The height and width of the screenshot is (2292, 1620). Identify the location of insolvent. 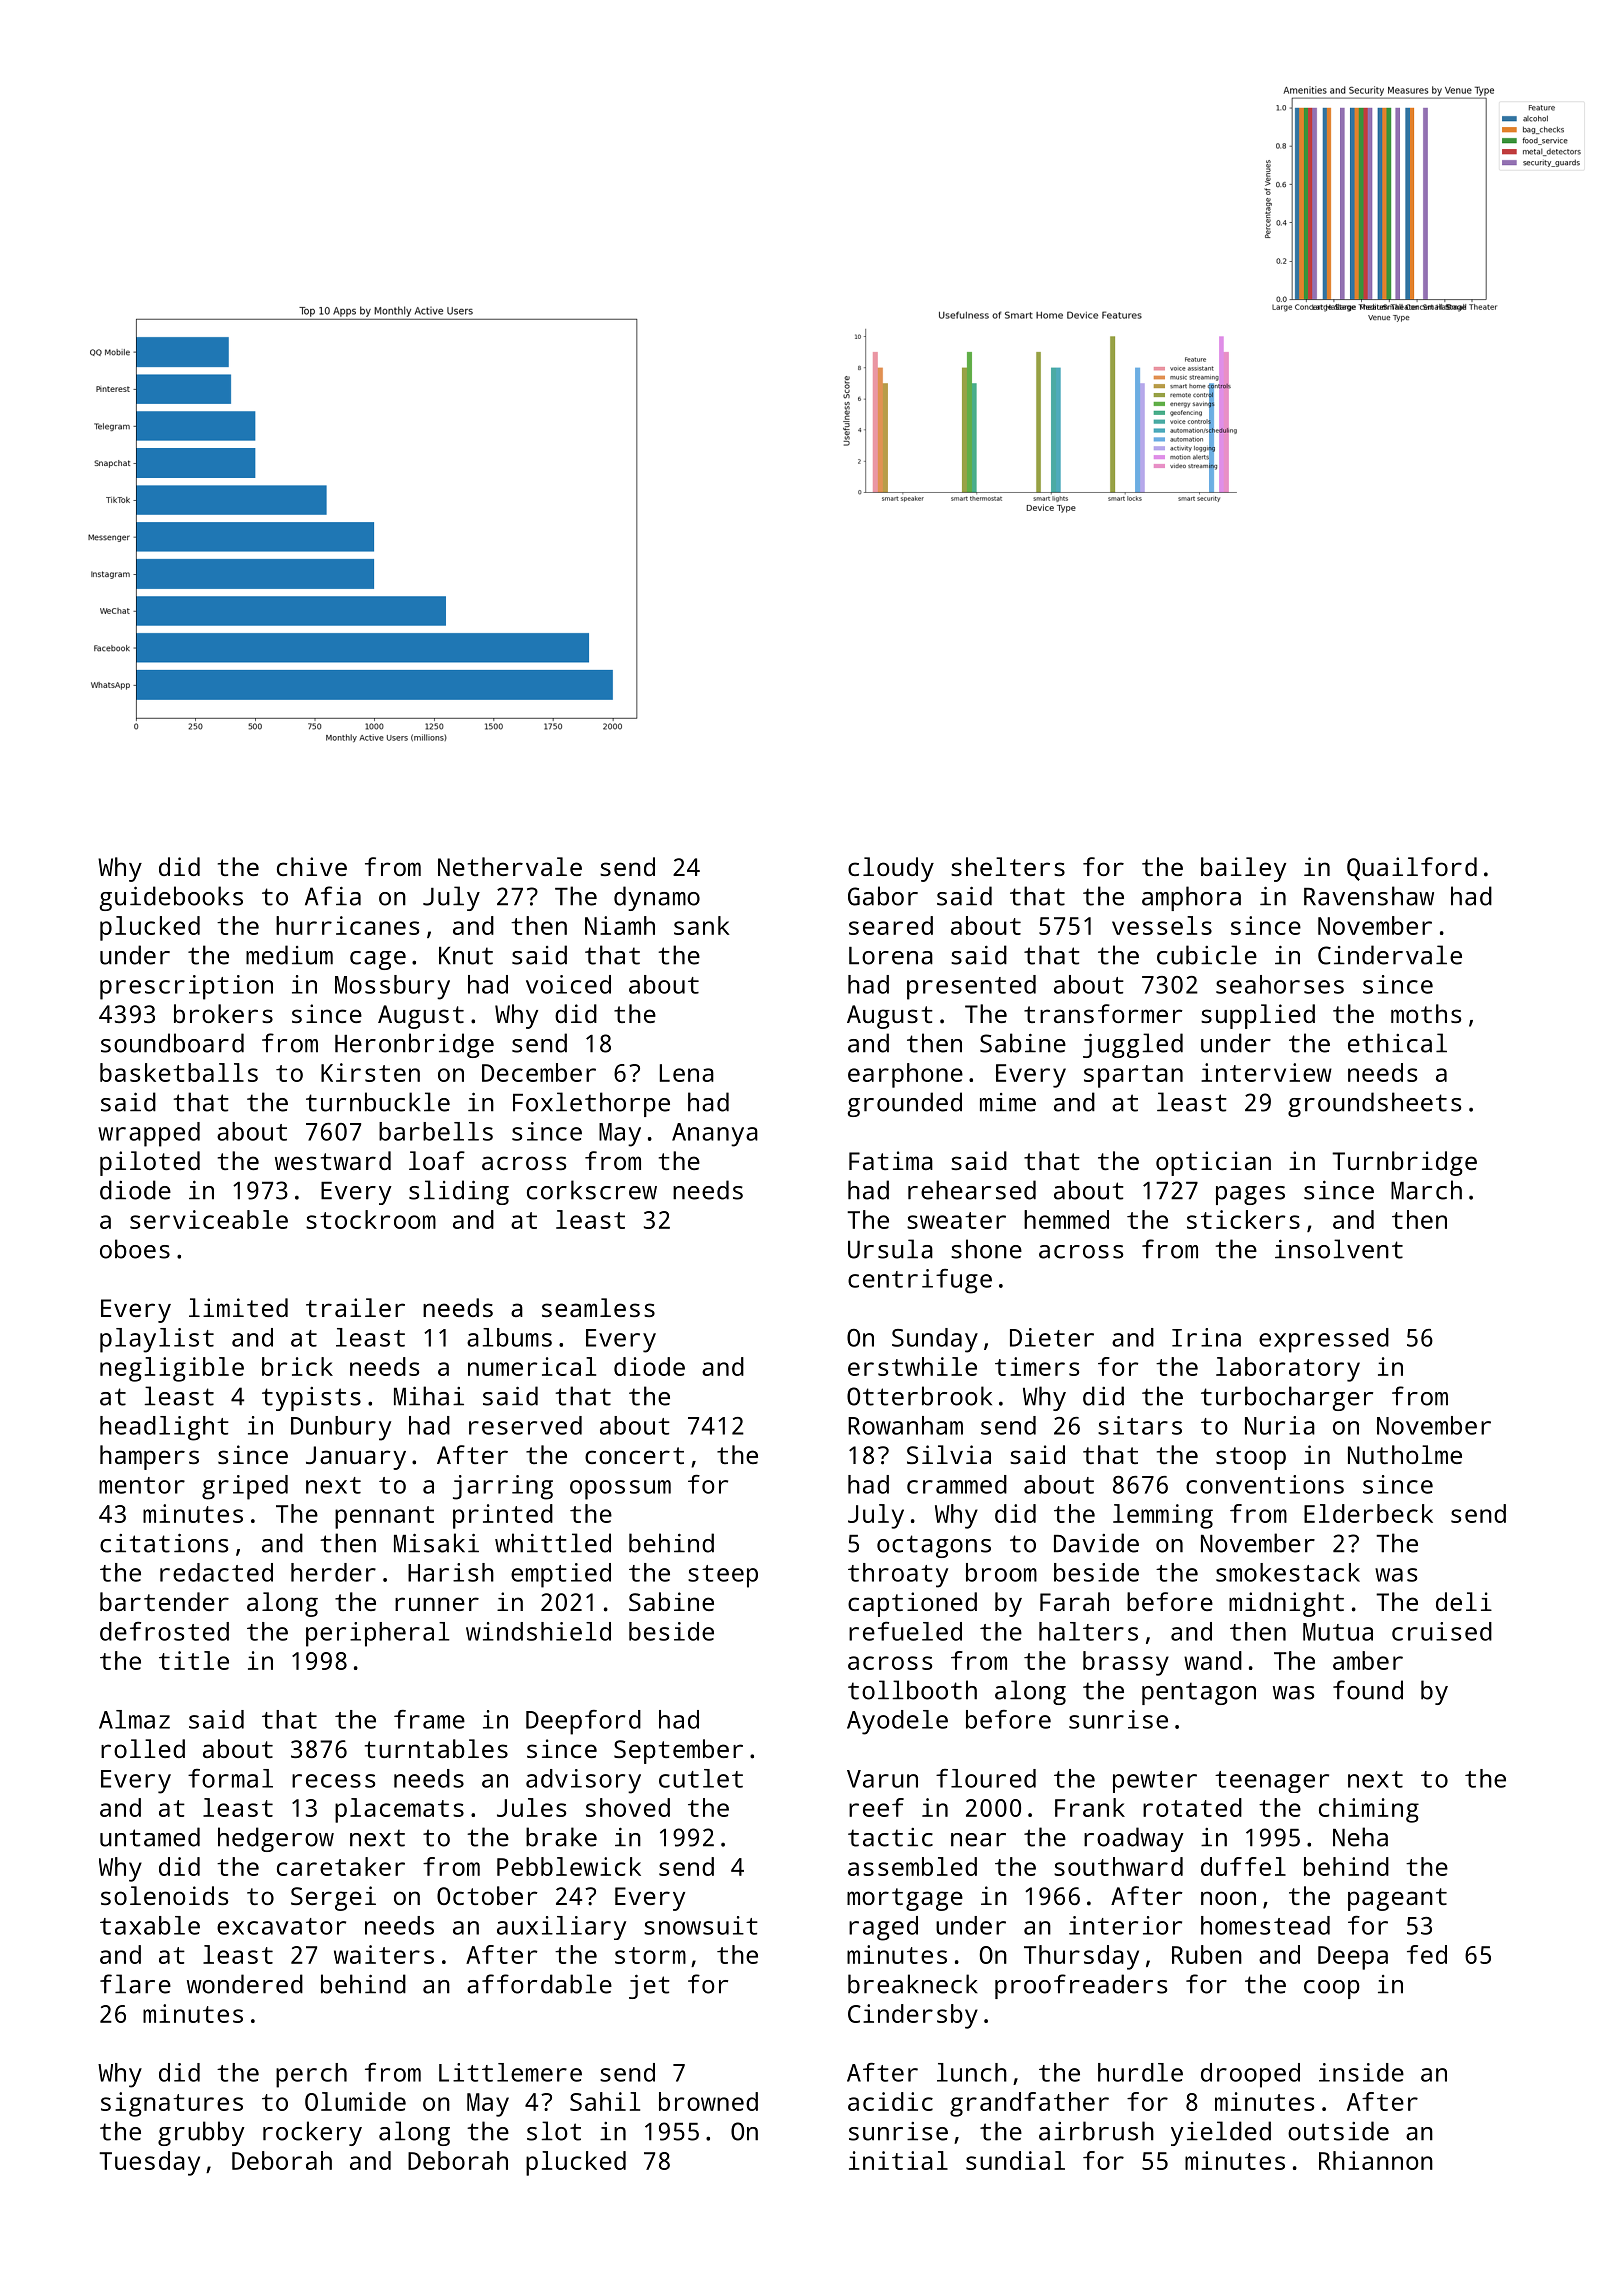
(1339, 1249).
